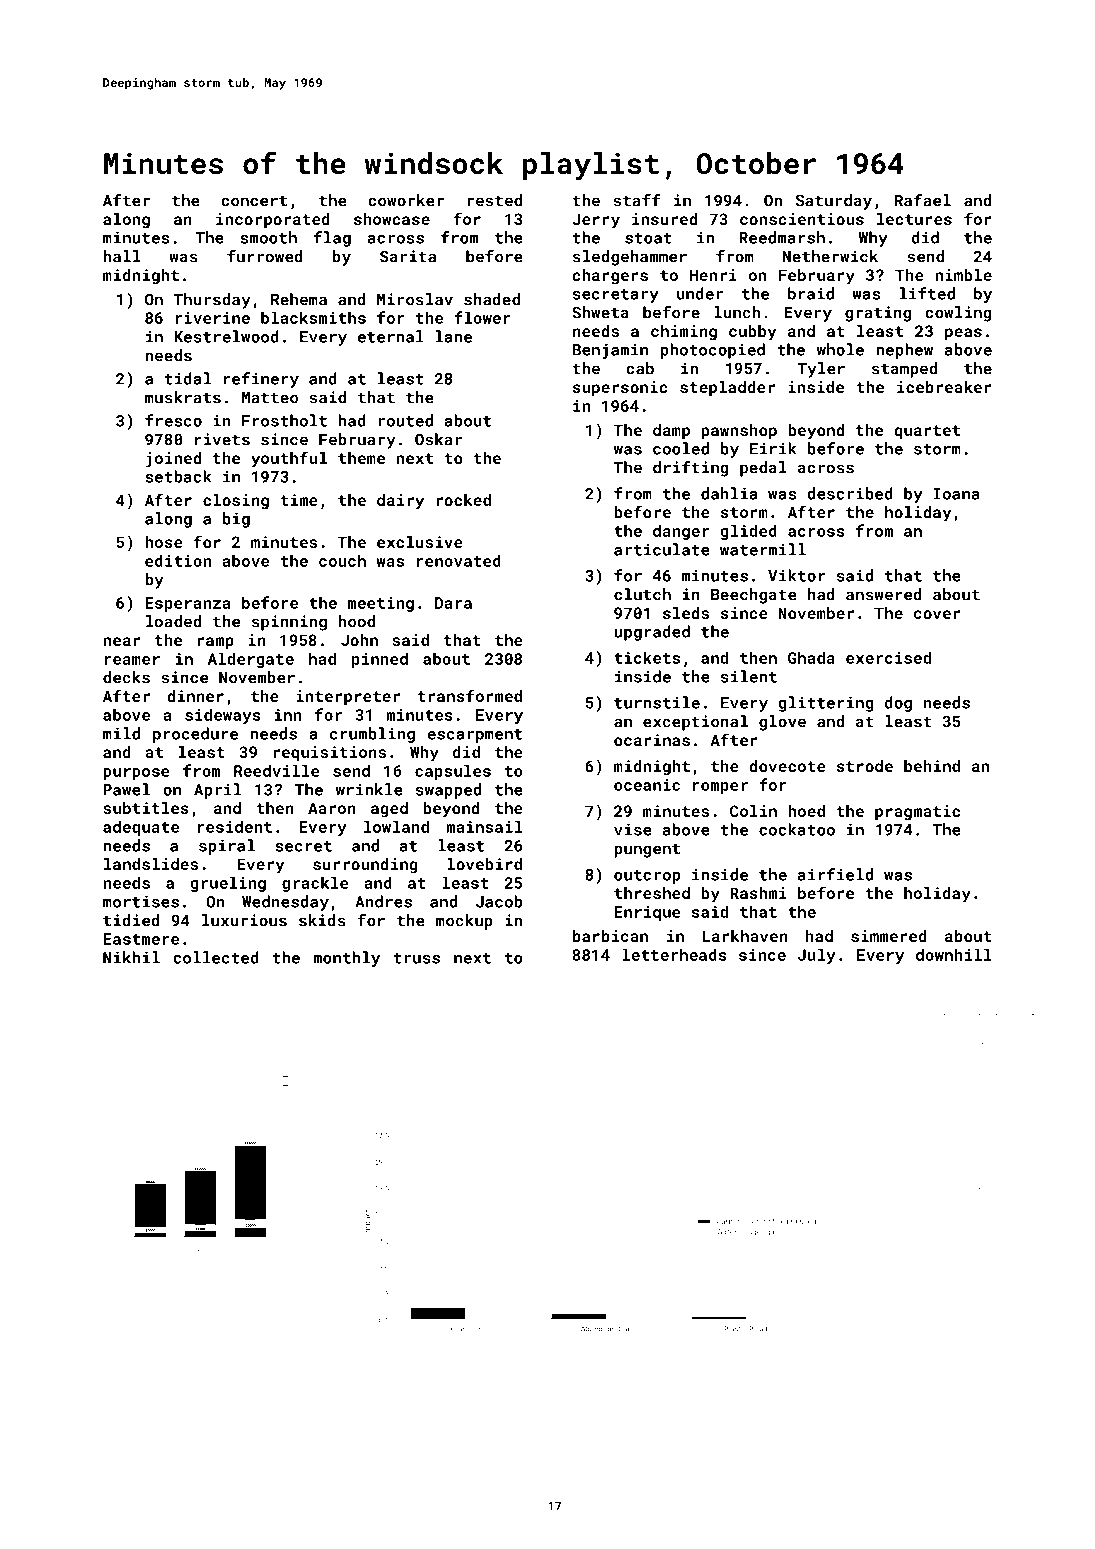  Describe the element at coordinates (927, 432) in the document. I see `quartet` at that location.
